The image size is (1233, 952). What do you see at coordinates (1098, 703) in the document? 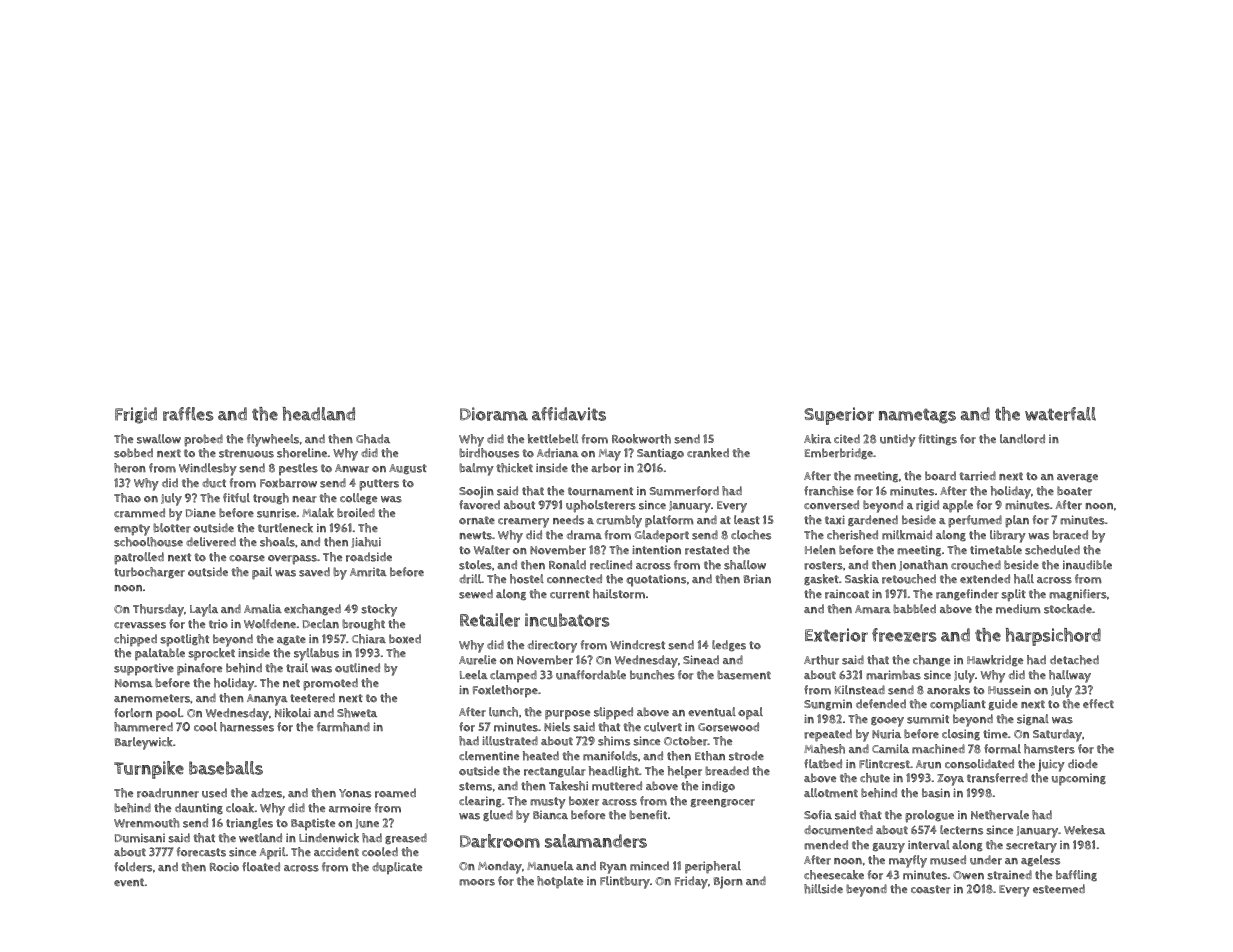
I see `effect` at bounding box center [1098, 703].
